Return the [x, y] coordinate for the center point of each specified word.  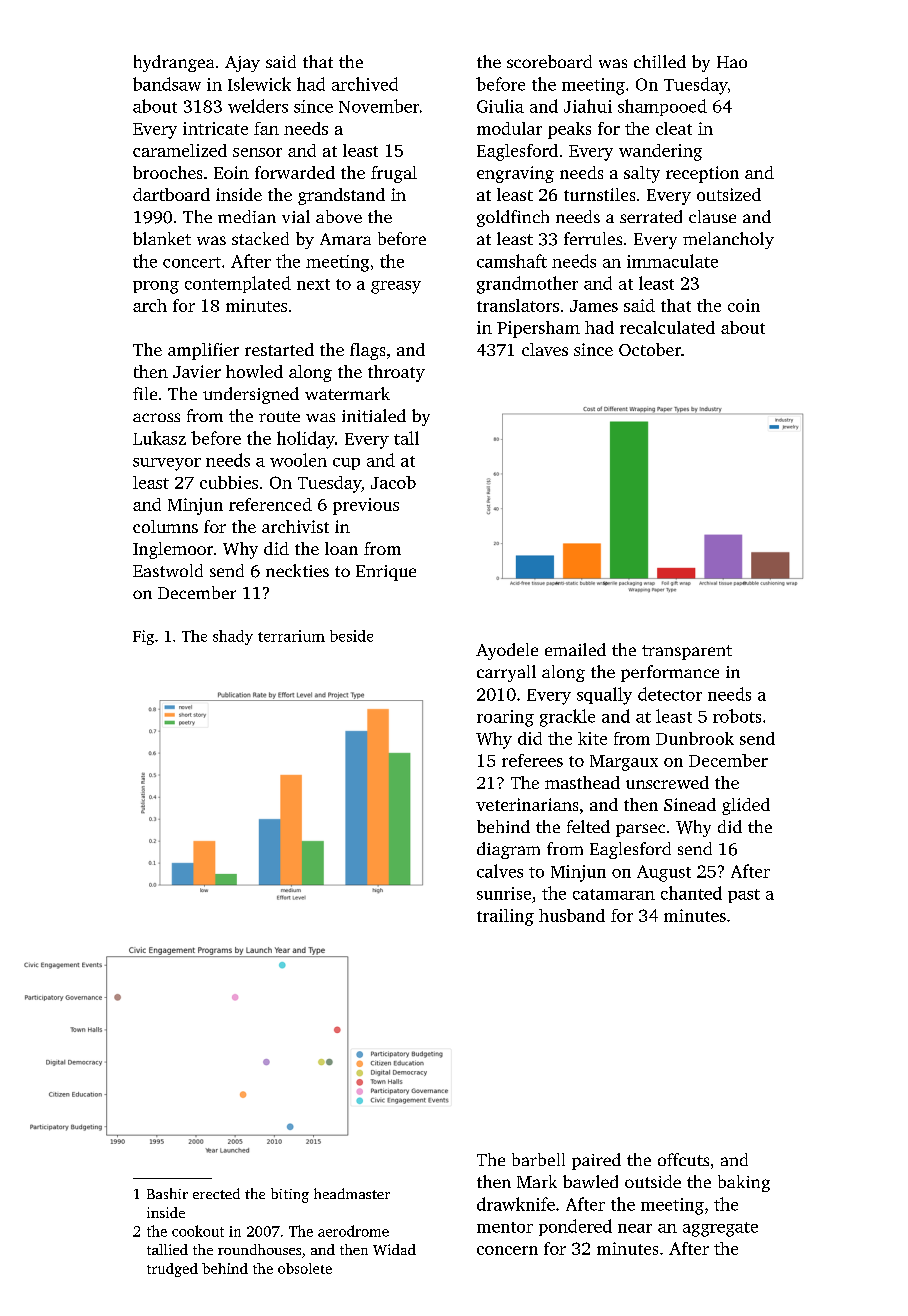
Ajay [242, 64]
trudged [172, 1270]
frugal [394, 174]
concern [507, 1250]
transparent [687, 652]
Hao [732, 62]
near [635, 1228]
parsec [640, 830]
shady [233, 637]
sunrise [504, 893]
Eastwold [168, 570]
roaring [505, 718]
